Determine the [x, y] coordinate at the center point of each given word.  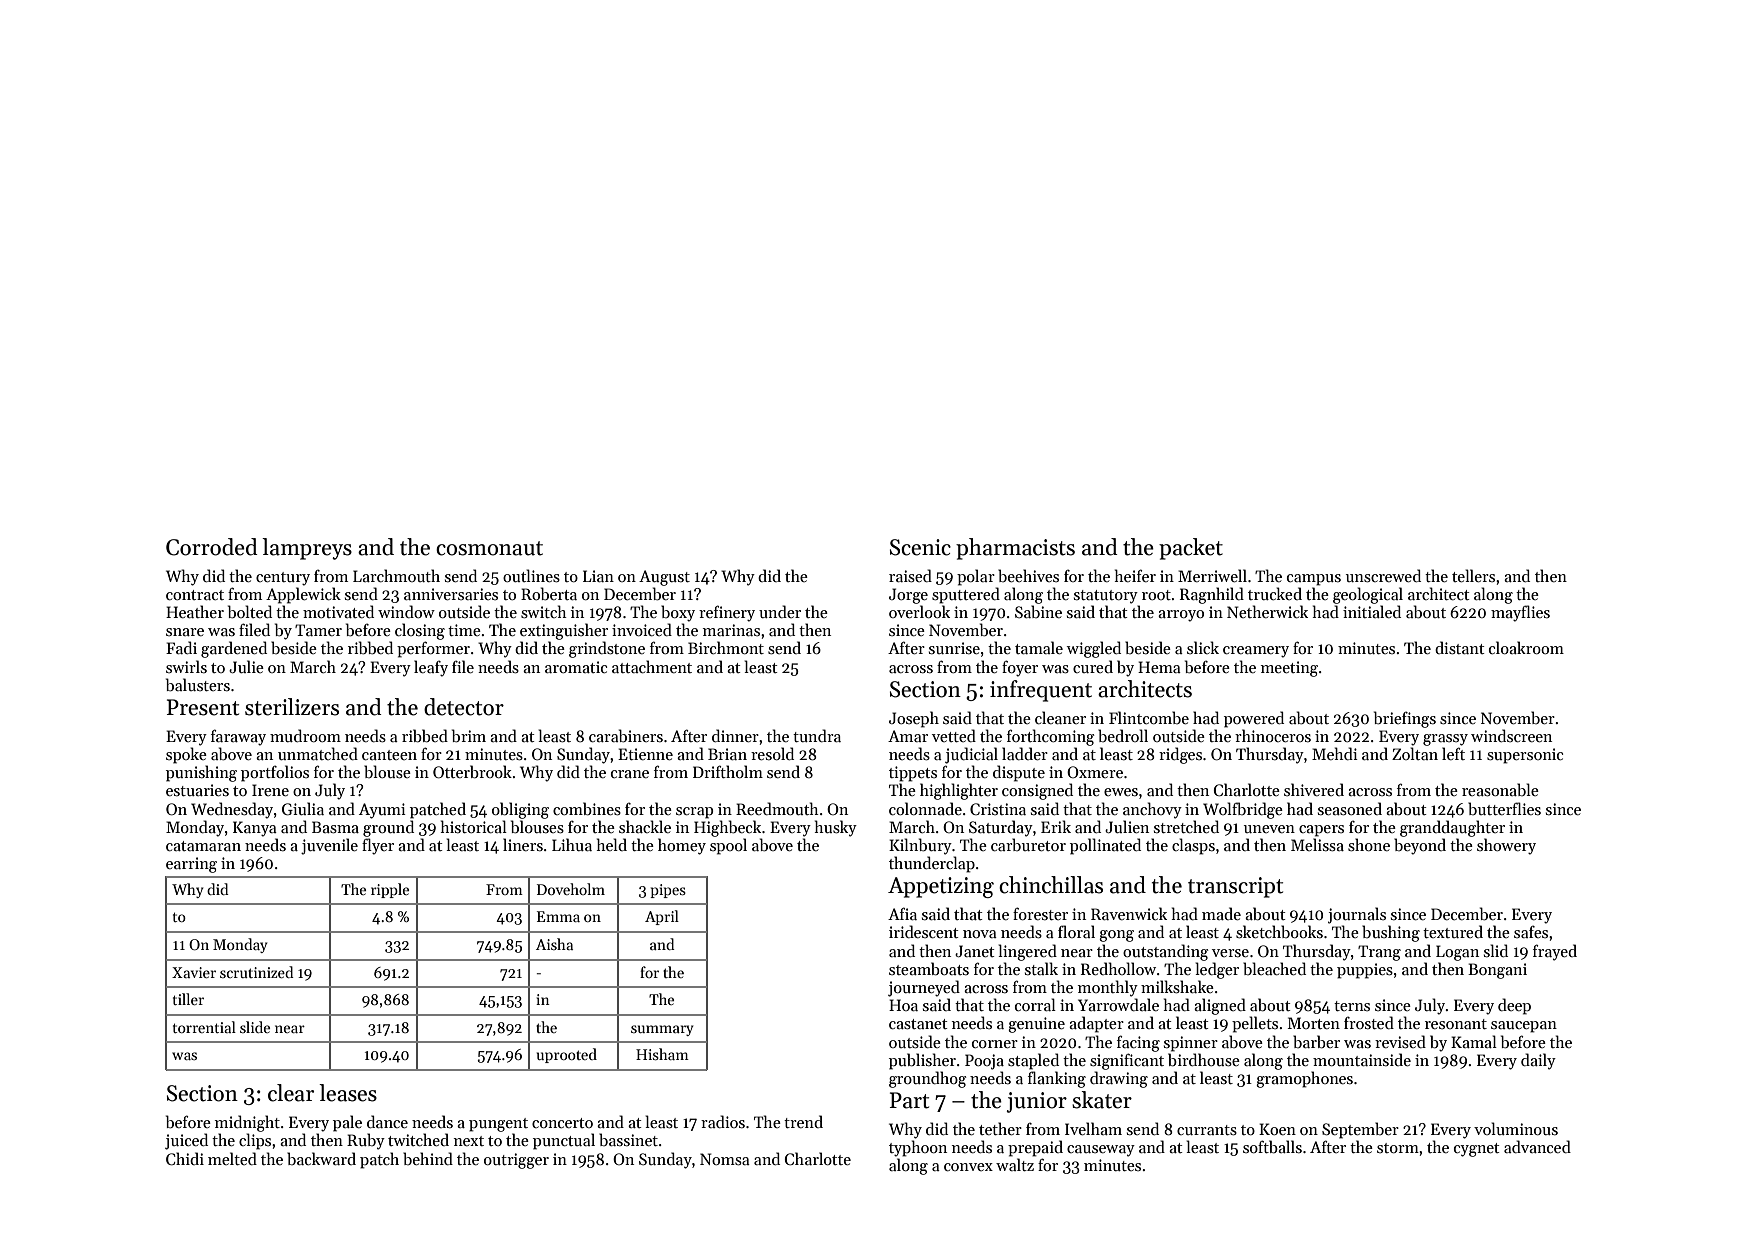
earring [191, 865]
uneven [1269, 829]
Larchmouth [396, 575]
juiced [186, 1141]
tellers [1473, 575]
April [662, 917]
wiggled [1094, 649]
